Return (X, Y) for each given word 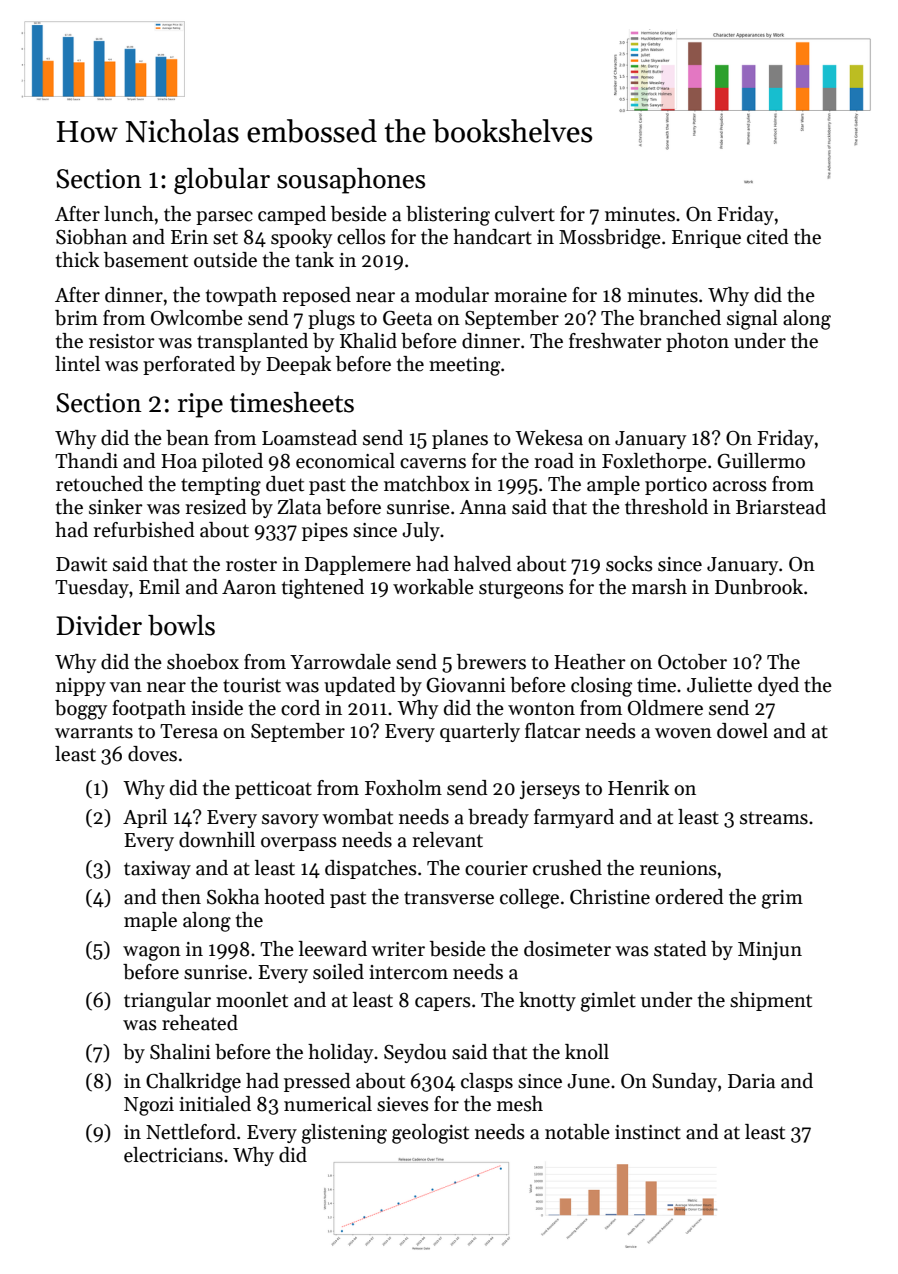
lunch (129, 214)
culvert (525, 214)
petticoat (273, 790)
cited (768, 237)
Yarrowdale (340, 662)
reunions (678, 868)
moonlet (252, 1000)
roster (251, 565)
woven (683, 733)
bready (498, 818)
